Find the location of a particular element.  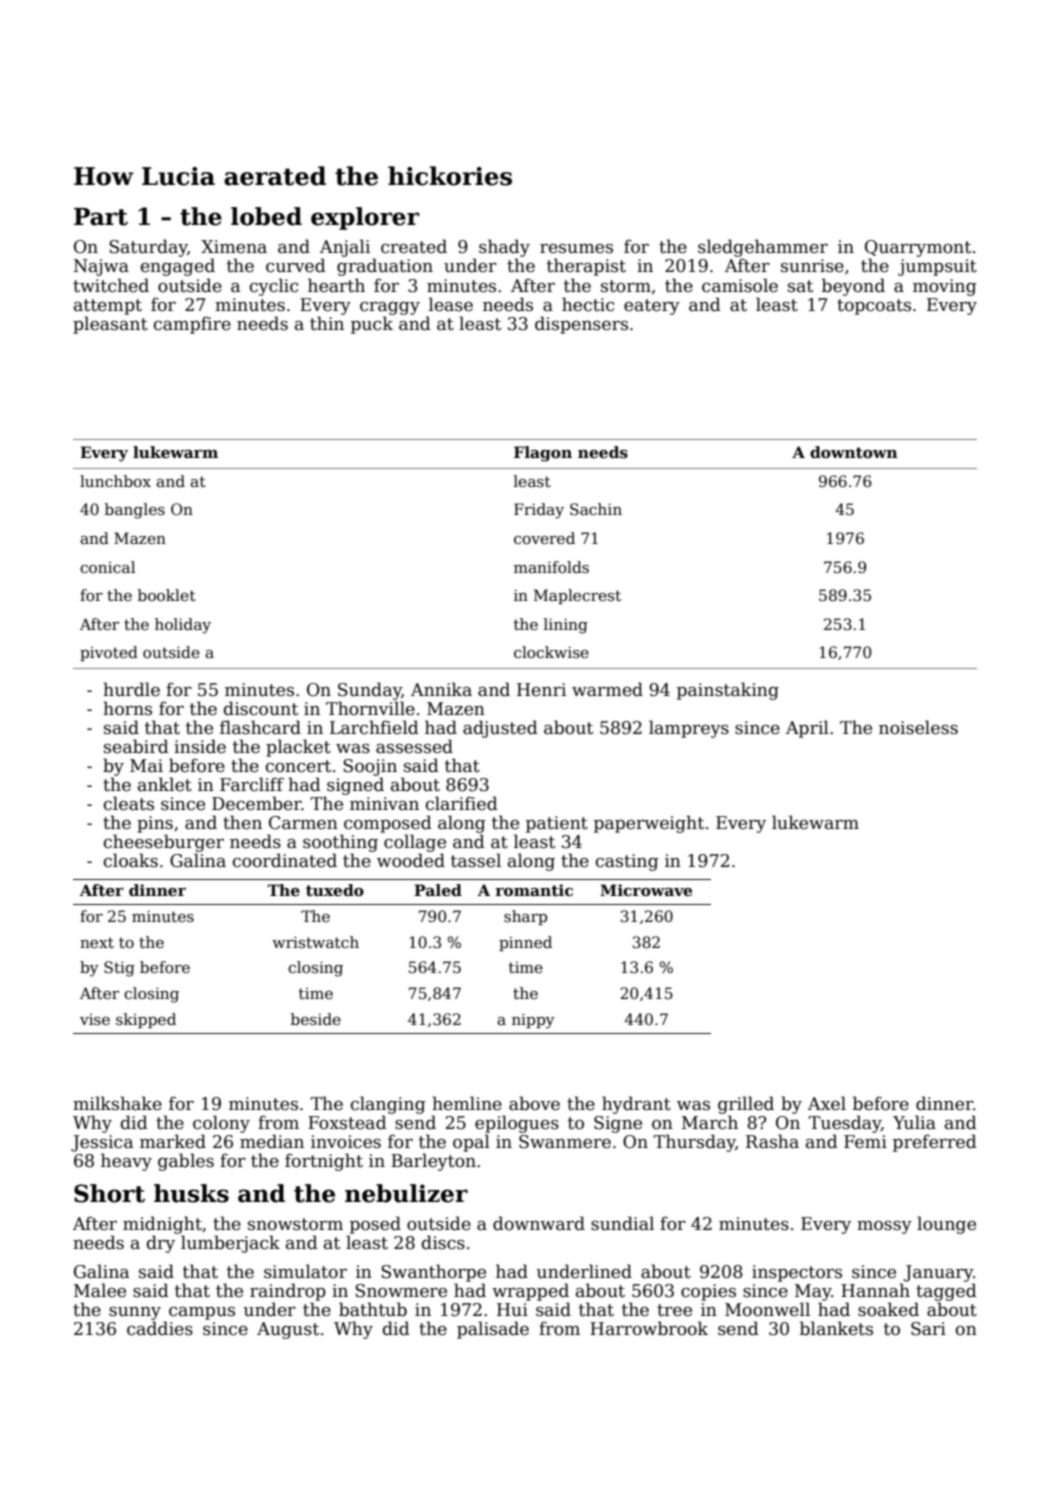

August is located at coordinates (288, 1330).
